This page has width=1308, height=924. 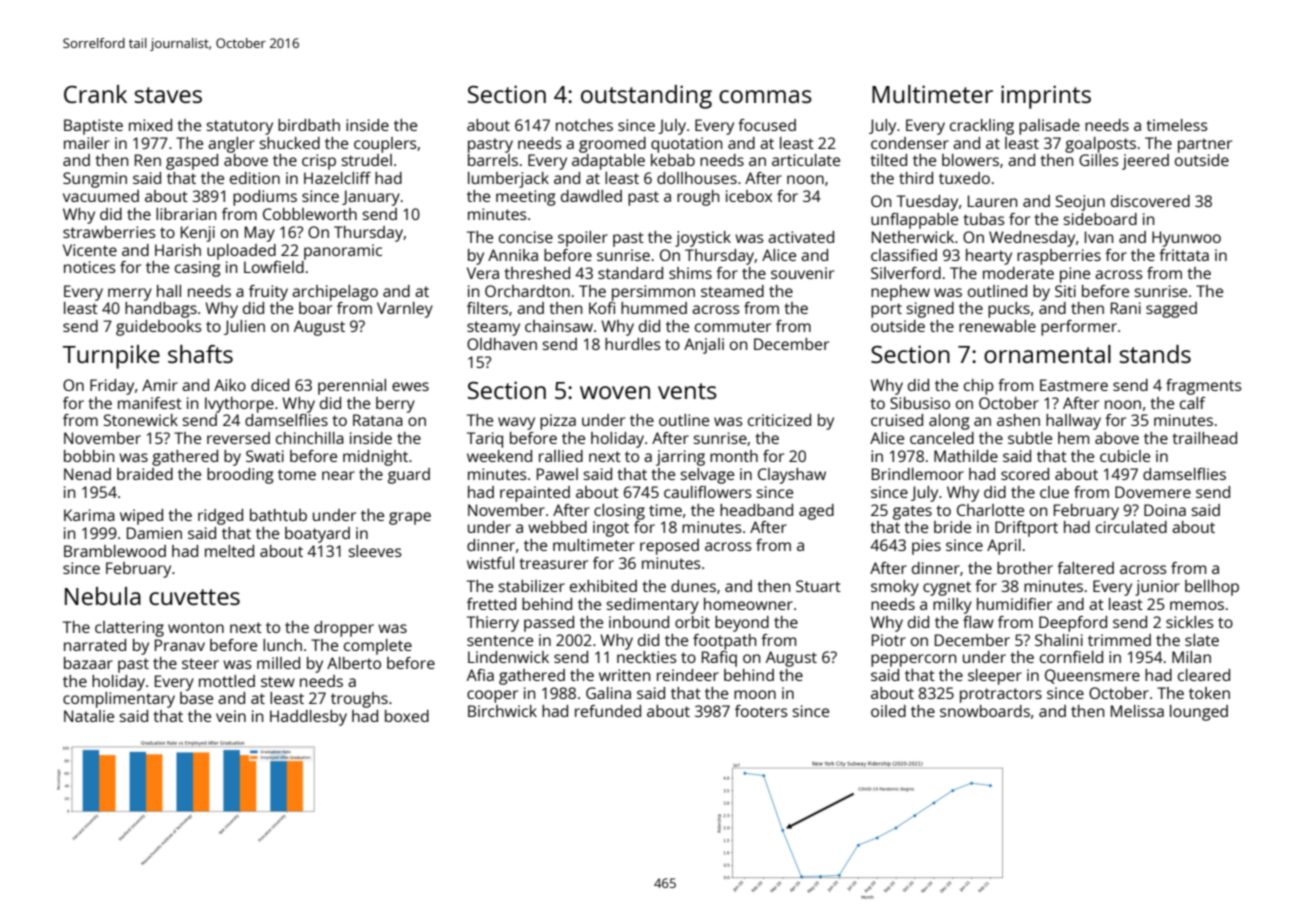 What do you see at coordinates (352, 387) in the page?
I see `perennial` at bounding box center [352, 387].
